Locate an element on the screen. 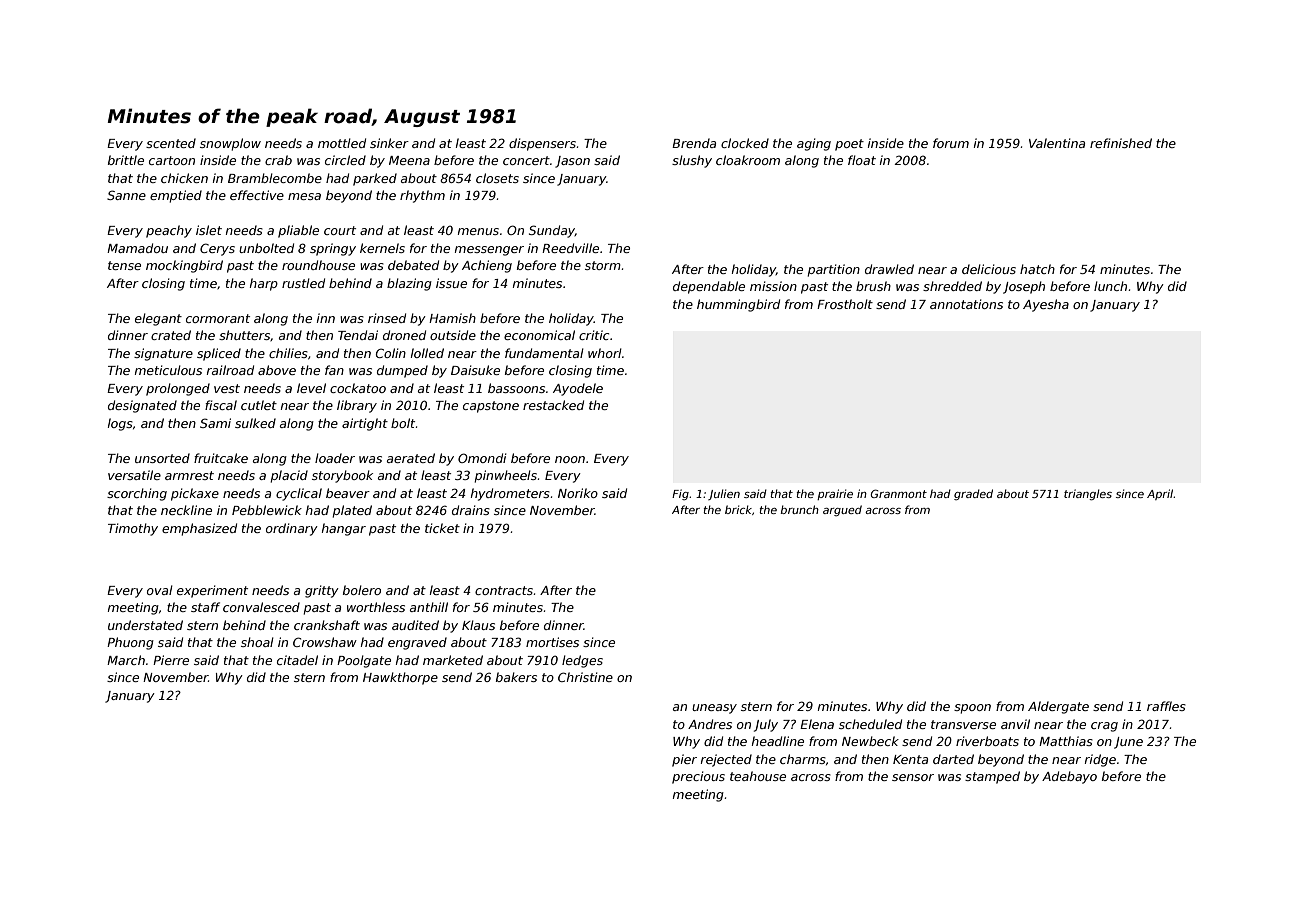 The width and height of the screenshot is (1308, 924). uneasy is located at coordinates (714, 709).
